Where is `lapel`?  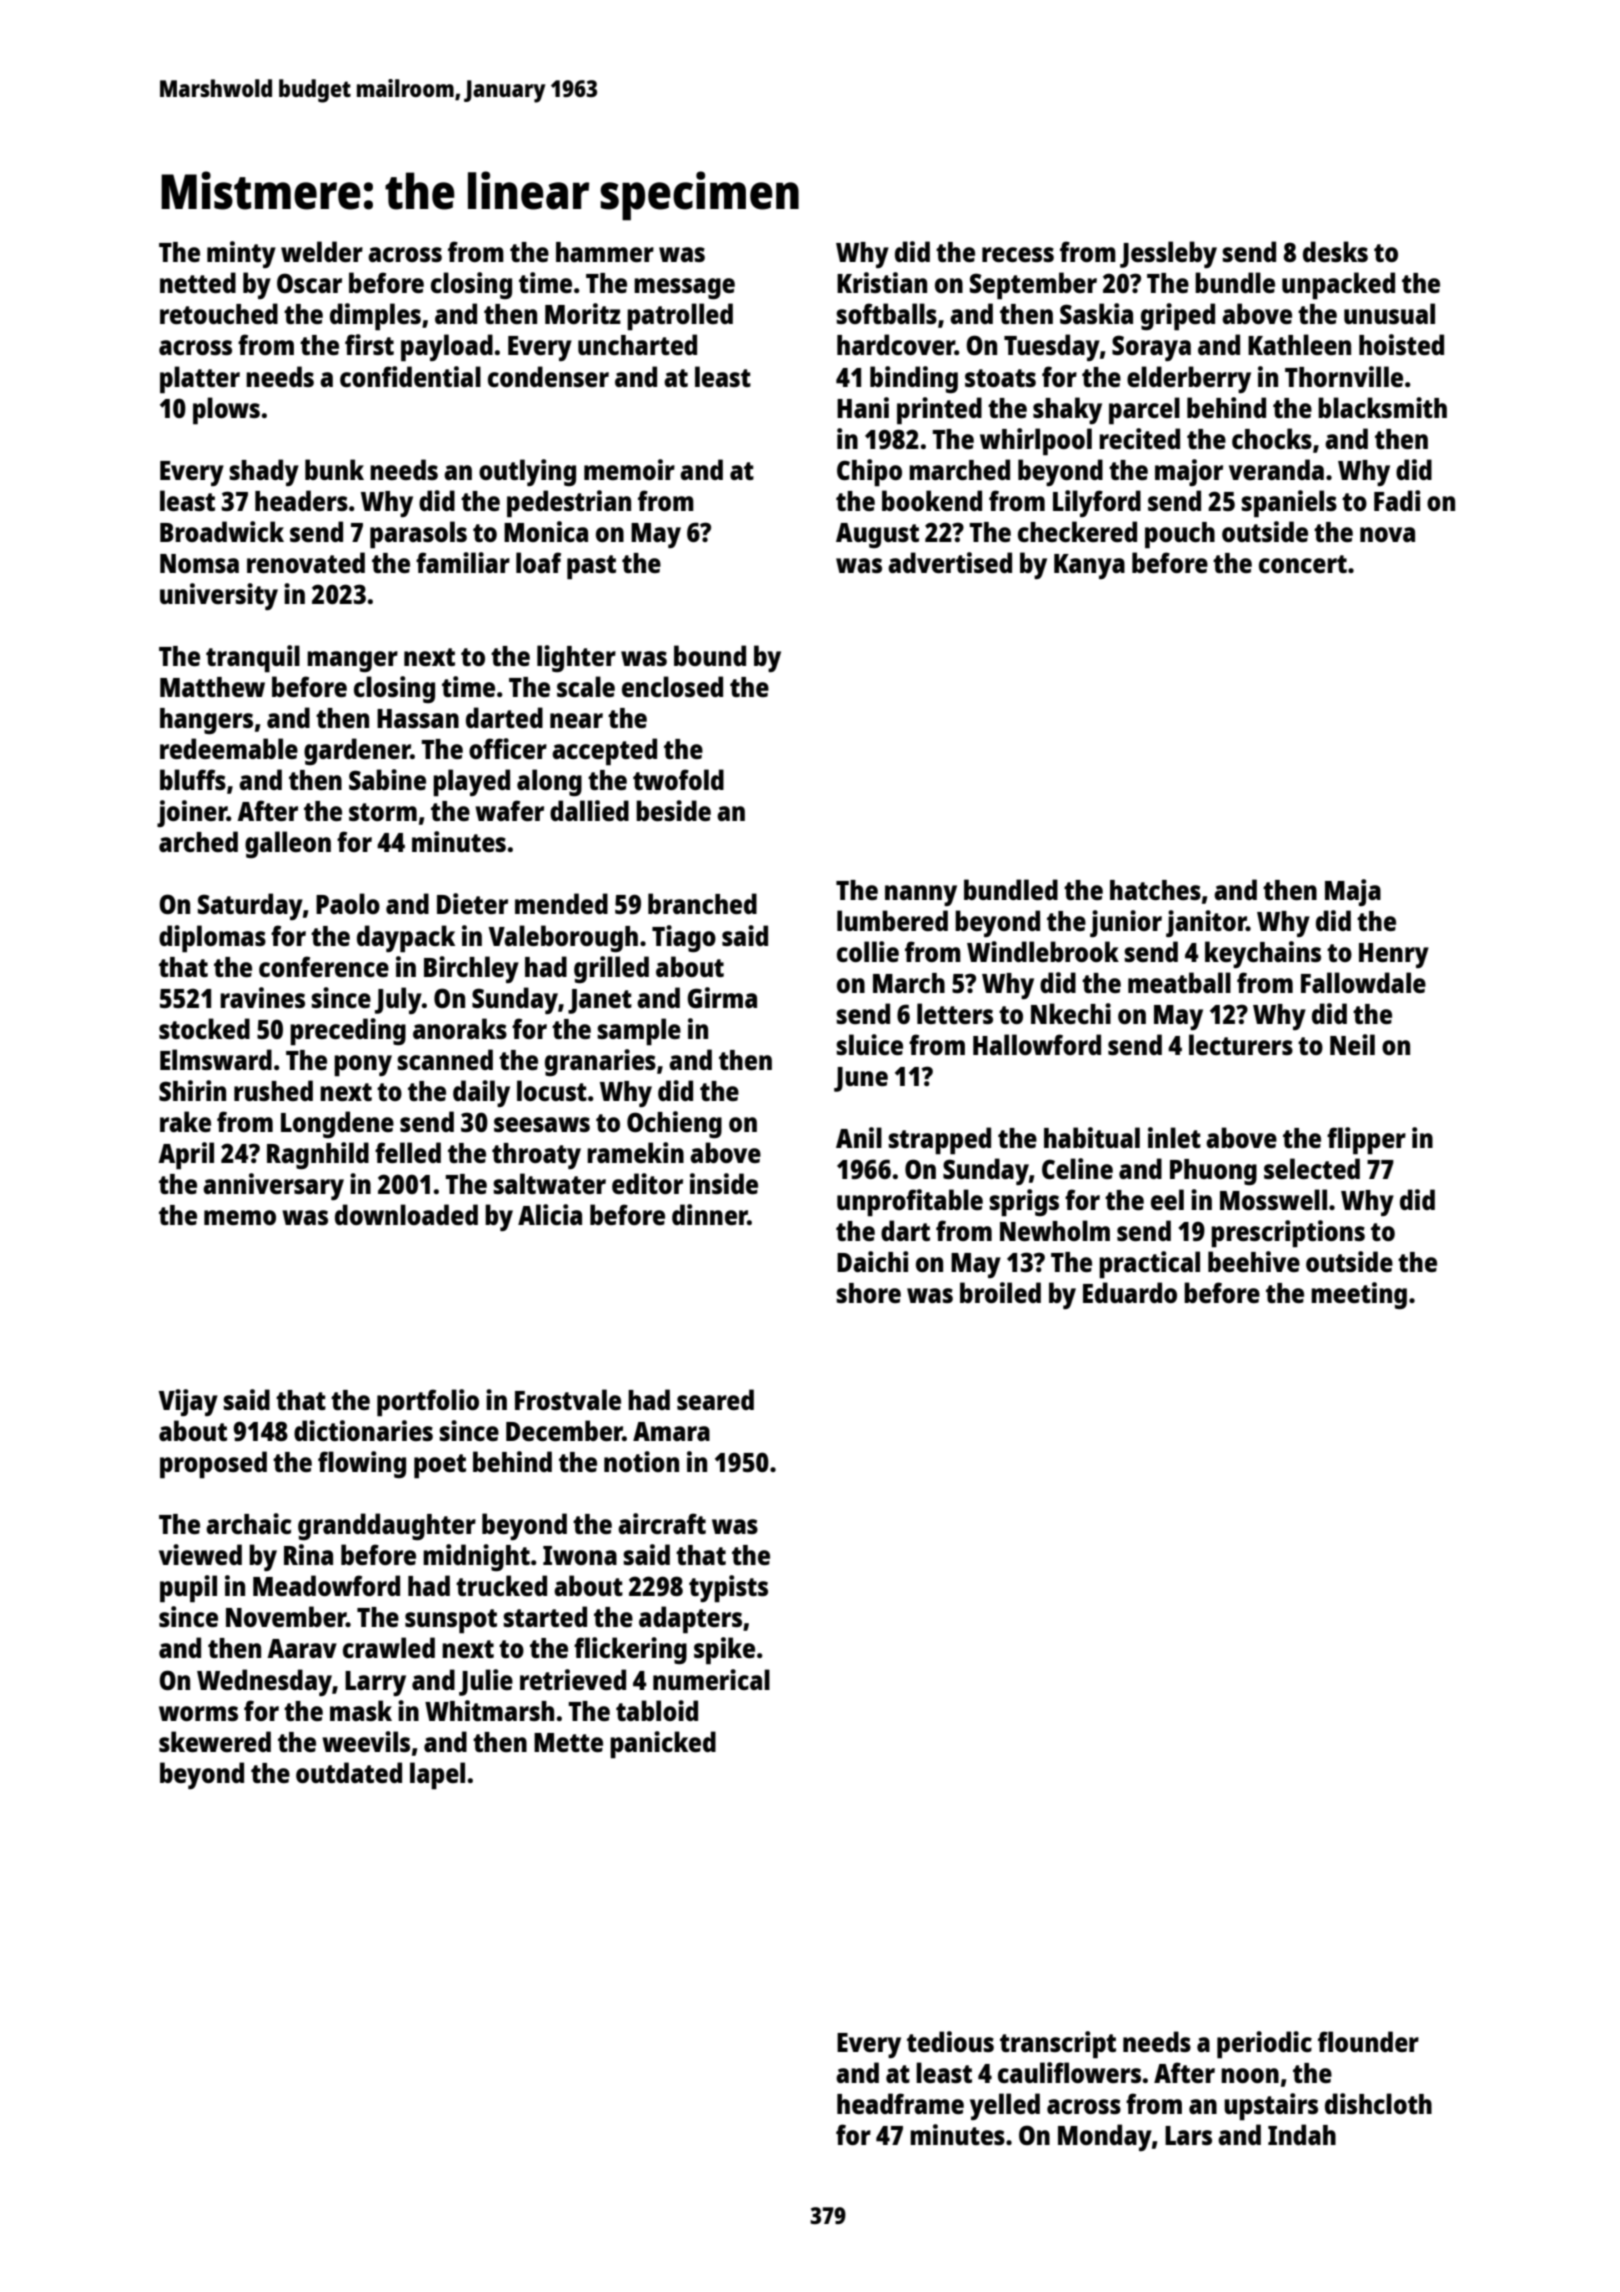
lapel is located at coordinates (437, 1776).
